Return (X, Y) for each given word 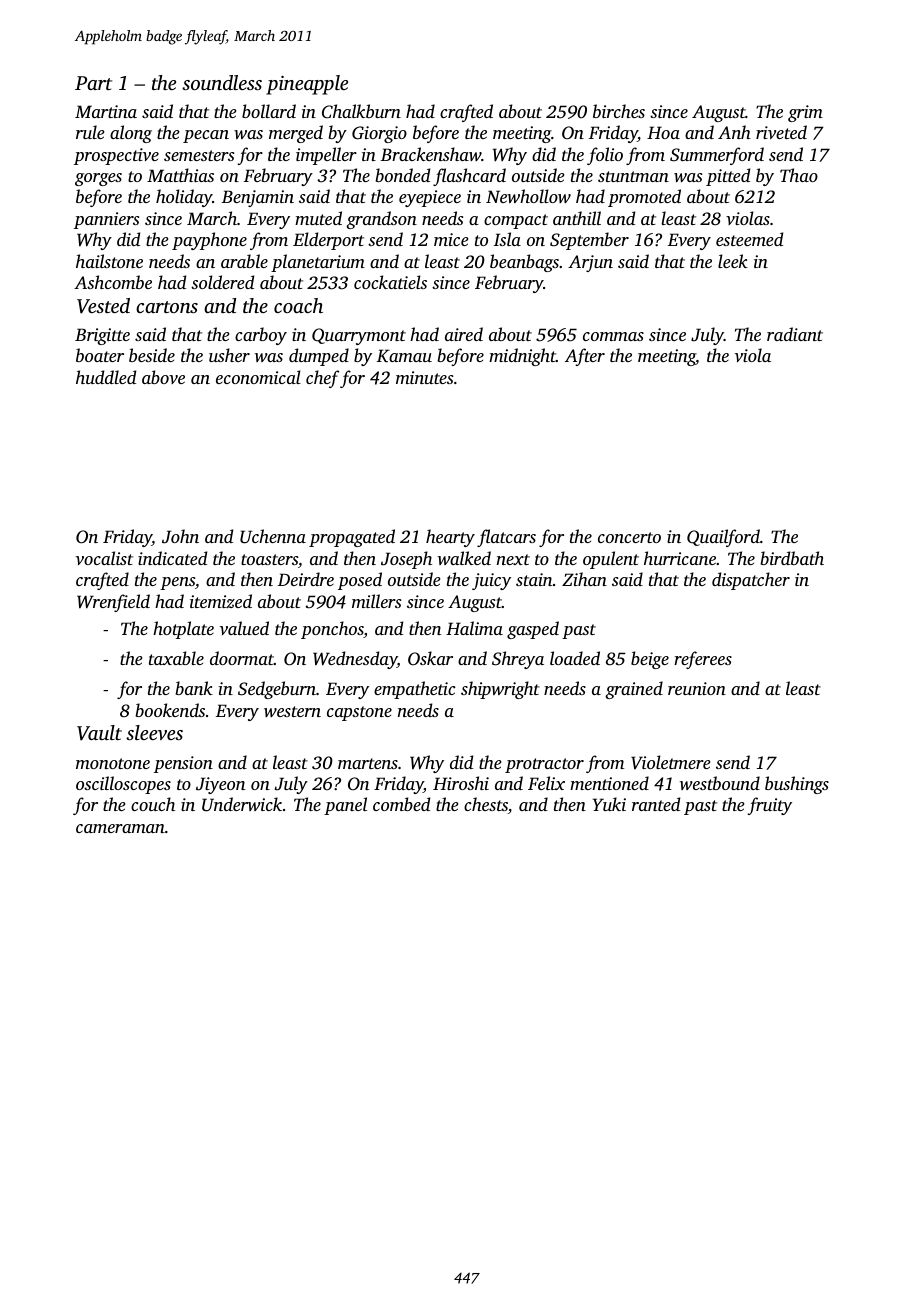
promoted (644, 198)
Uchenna (273, 536)
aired (464, 334)
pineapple (307, 85)
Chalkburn (361, 111)
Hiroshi (461, 783)
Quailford (723, 538)
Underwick (242, 804)
